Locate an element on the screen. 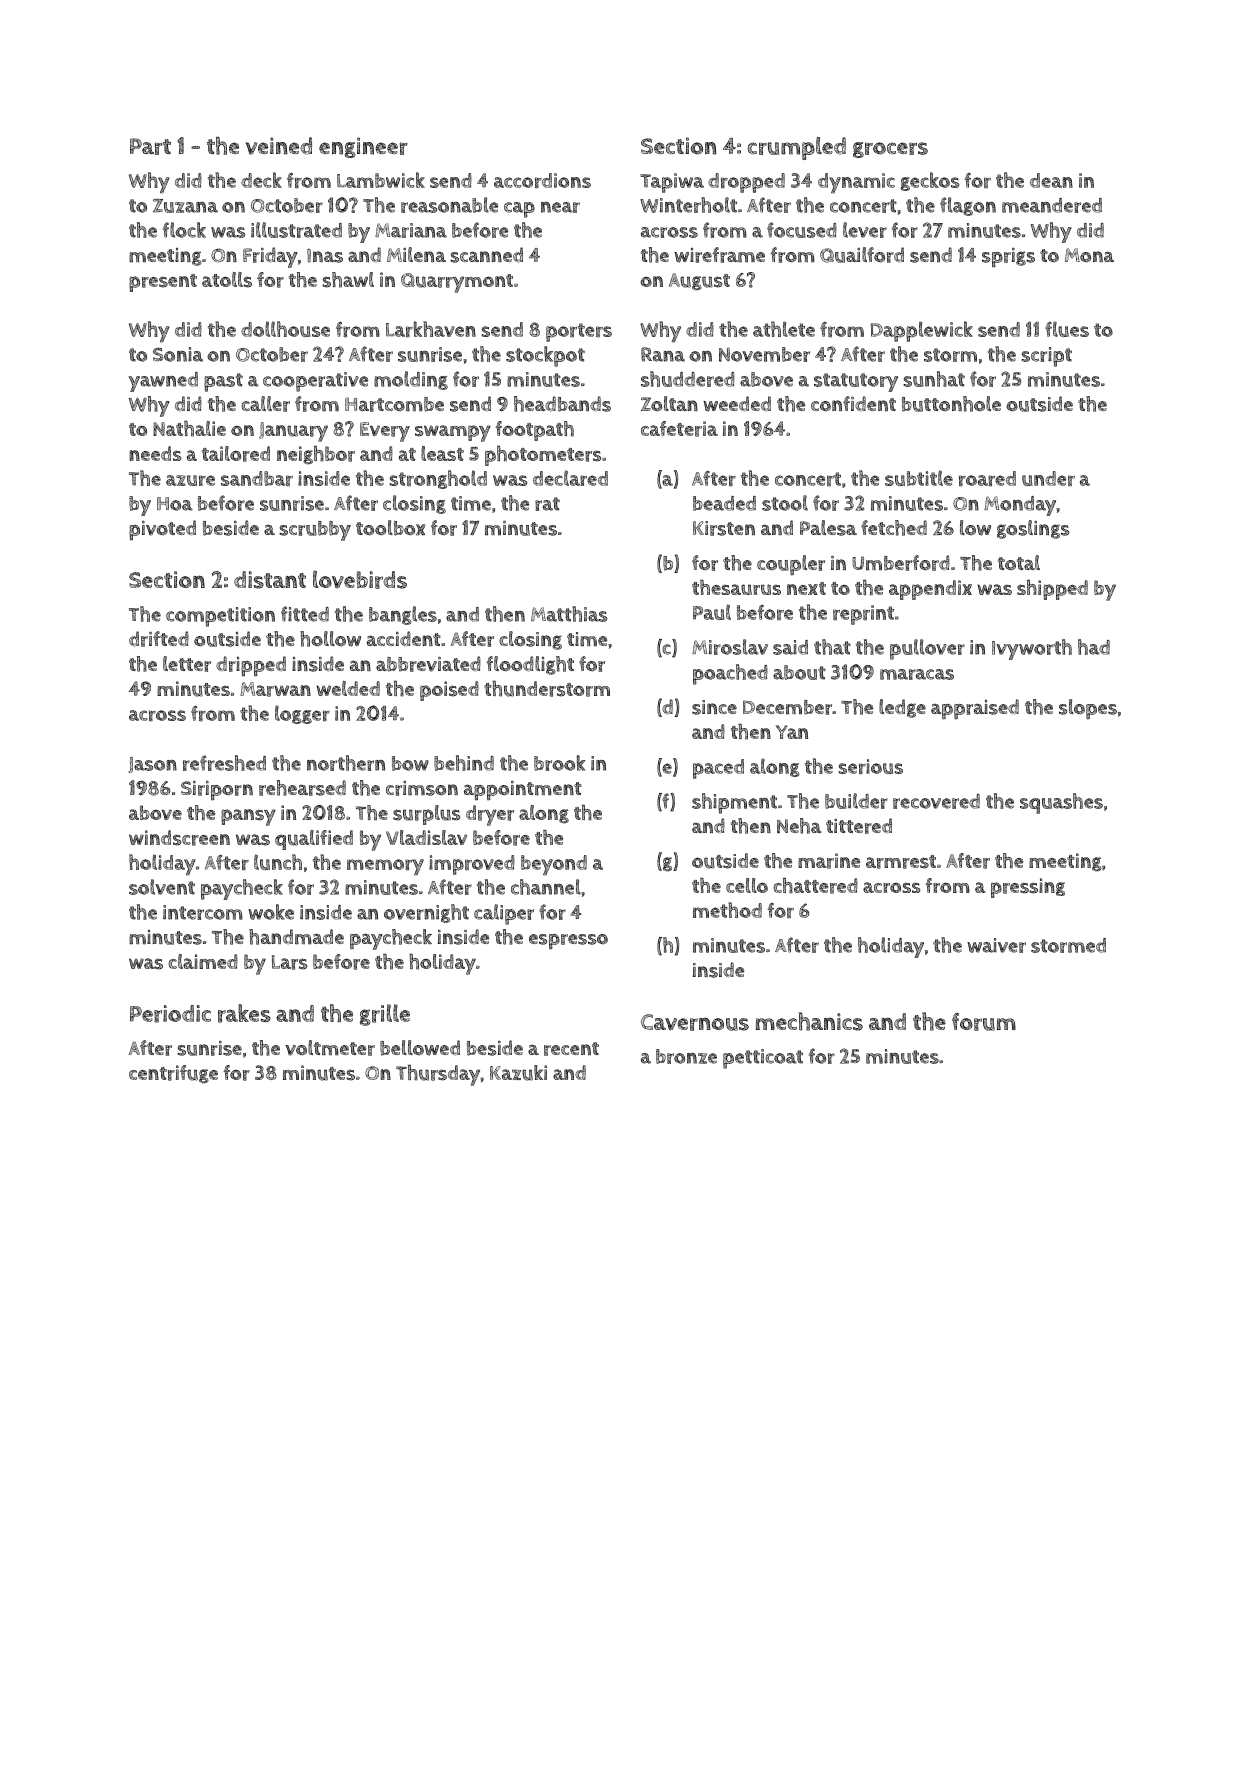 Image resolution: width=1253 pixels, height=1772 pixels. engineer is located at coordinates (363, 147).
